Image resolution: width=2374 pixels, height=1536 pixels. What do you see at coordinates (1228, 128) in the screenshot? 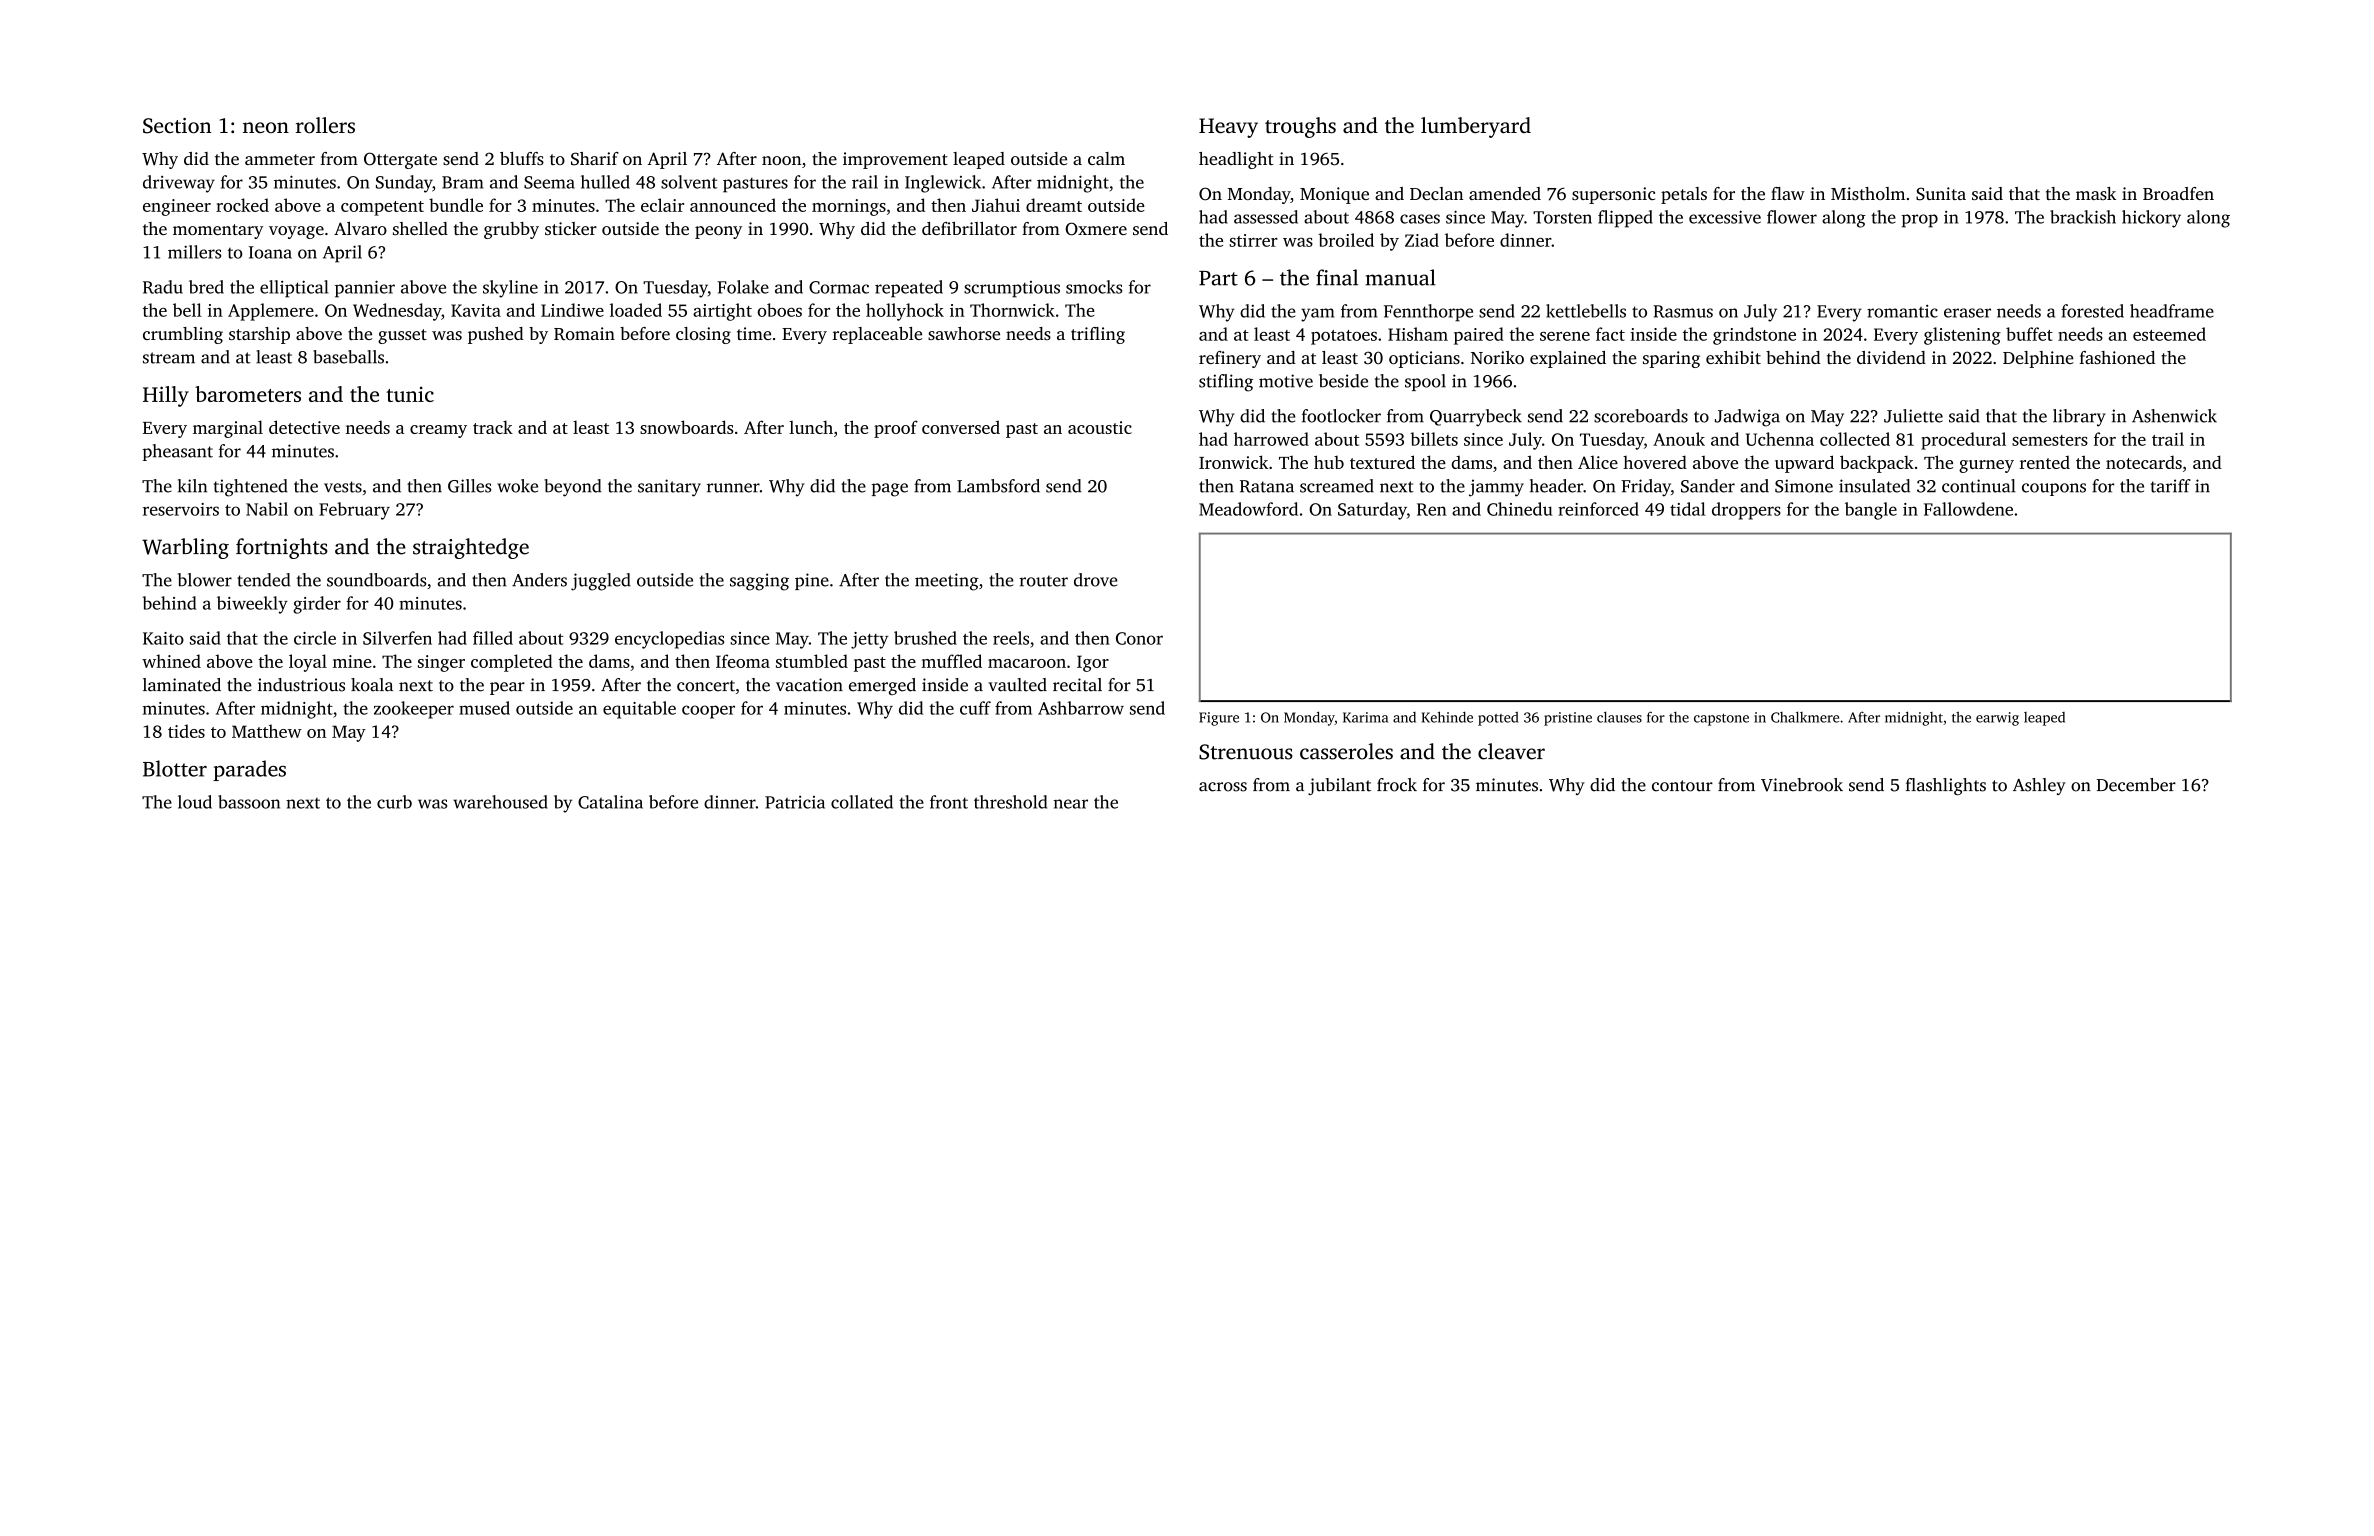
I see `Heavy` at bounding box center [1228, 128].
